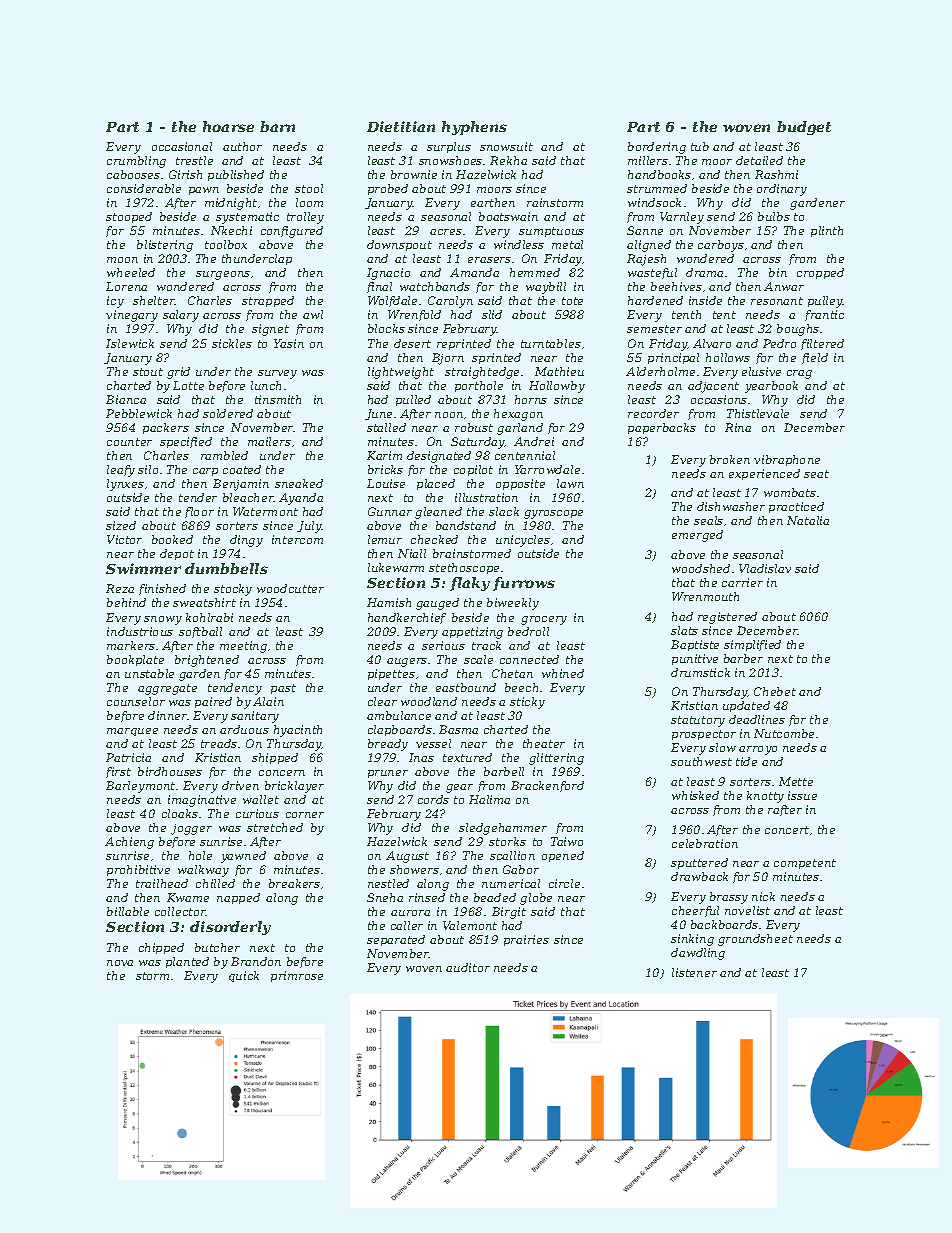  What do you see at coordinates (294, 883) in the image?
I see `breakers` at bounding box center [294, 883].
